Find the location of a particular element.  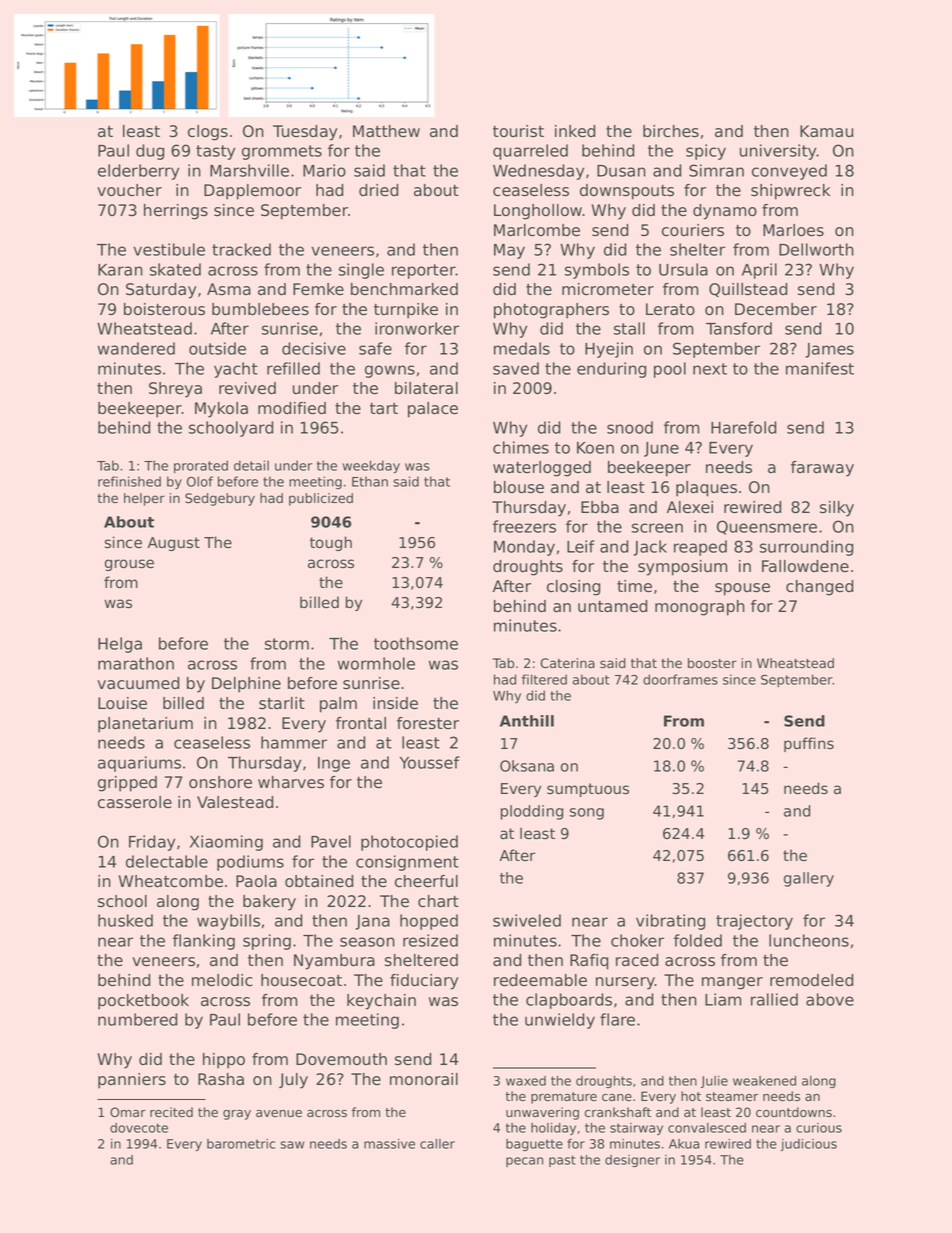

tasty is located at coordinates (215, 152).
